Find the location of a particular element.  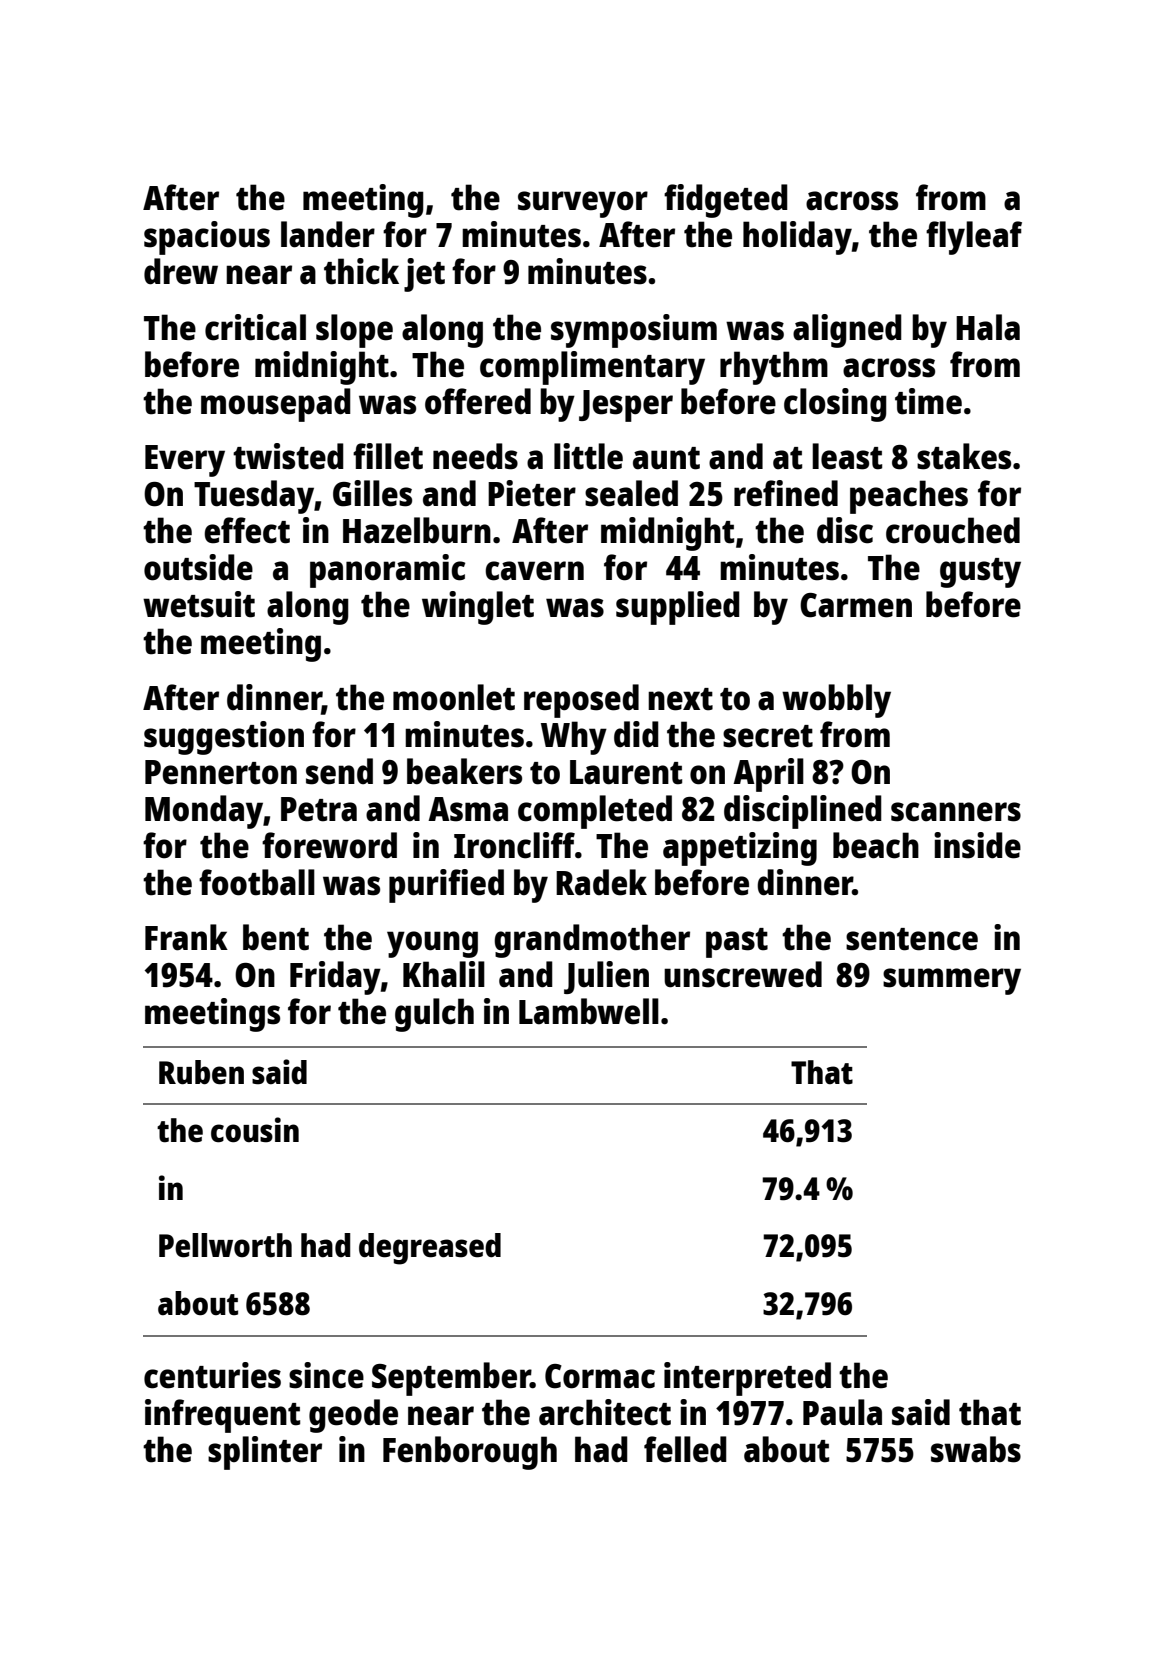

least is located at coordinates (847, 456).
